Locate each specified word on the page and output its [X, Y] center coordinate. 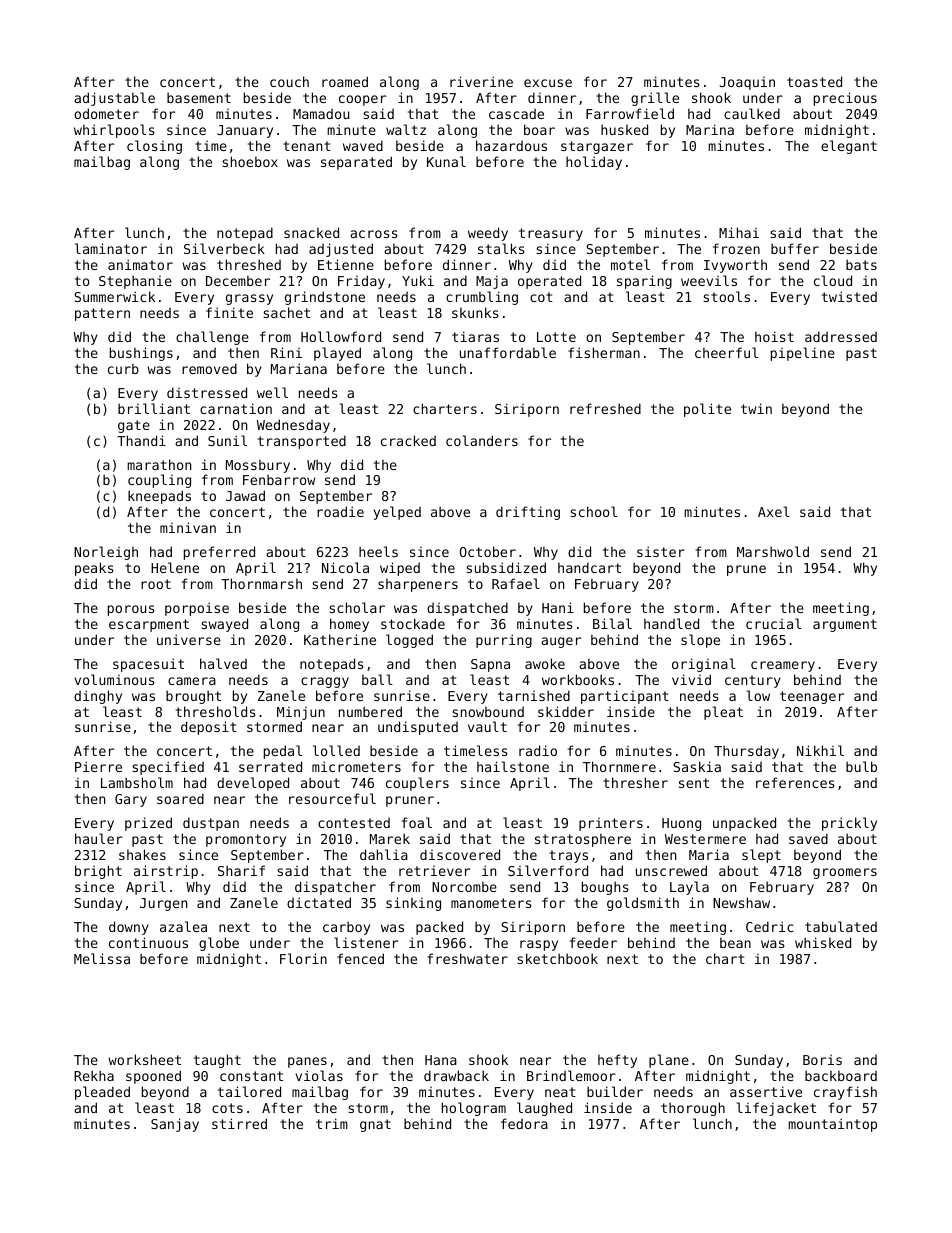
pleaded [102, 1093]
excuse [548, 83]
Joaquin [747, 83]
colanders [482, 440]
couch [289, 81]
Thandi [141, 440]
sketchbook [557, 958]
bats [861, 264]
